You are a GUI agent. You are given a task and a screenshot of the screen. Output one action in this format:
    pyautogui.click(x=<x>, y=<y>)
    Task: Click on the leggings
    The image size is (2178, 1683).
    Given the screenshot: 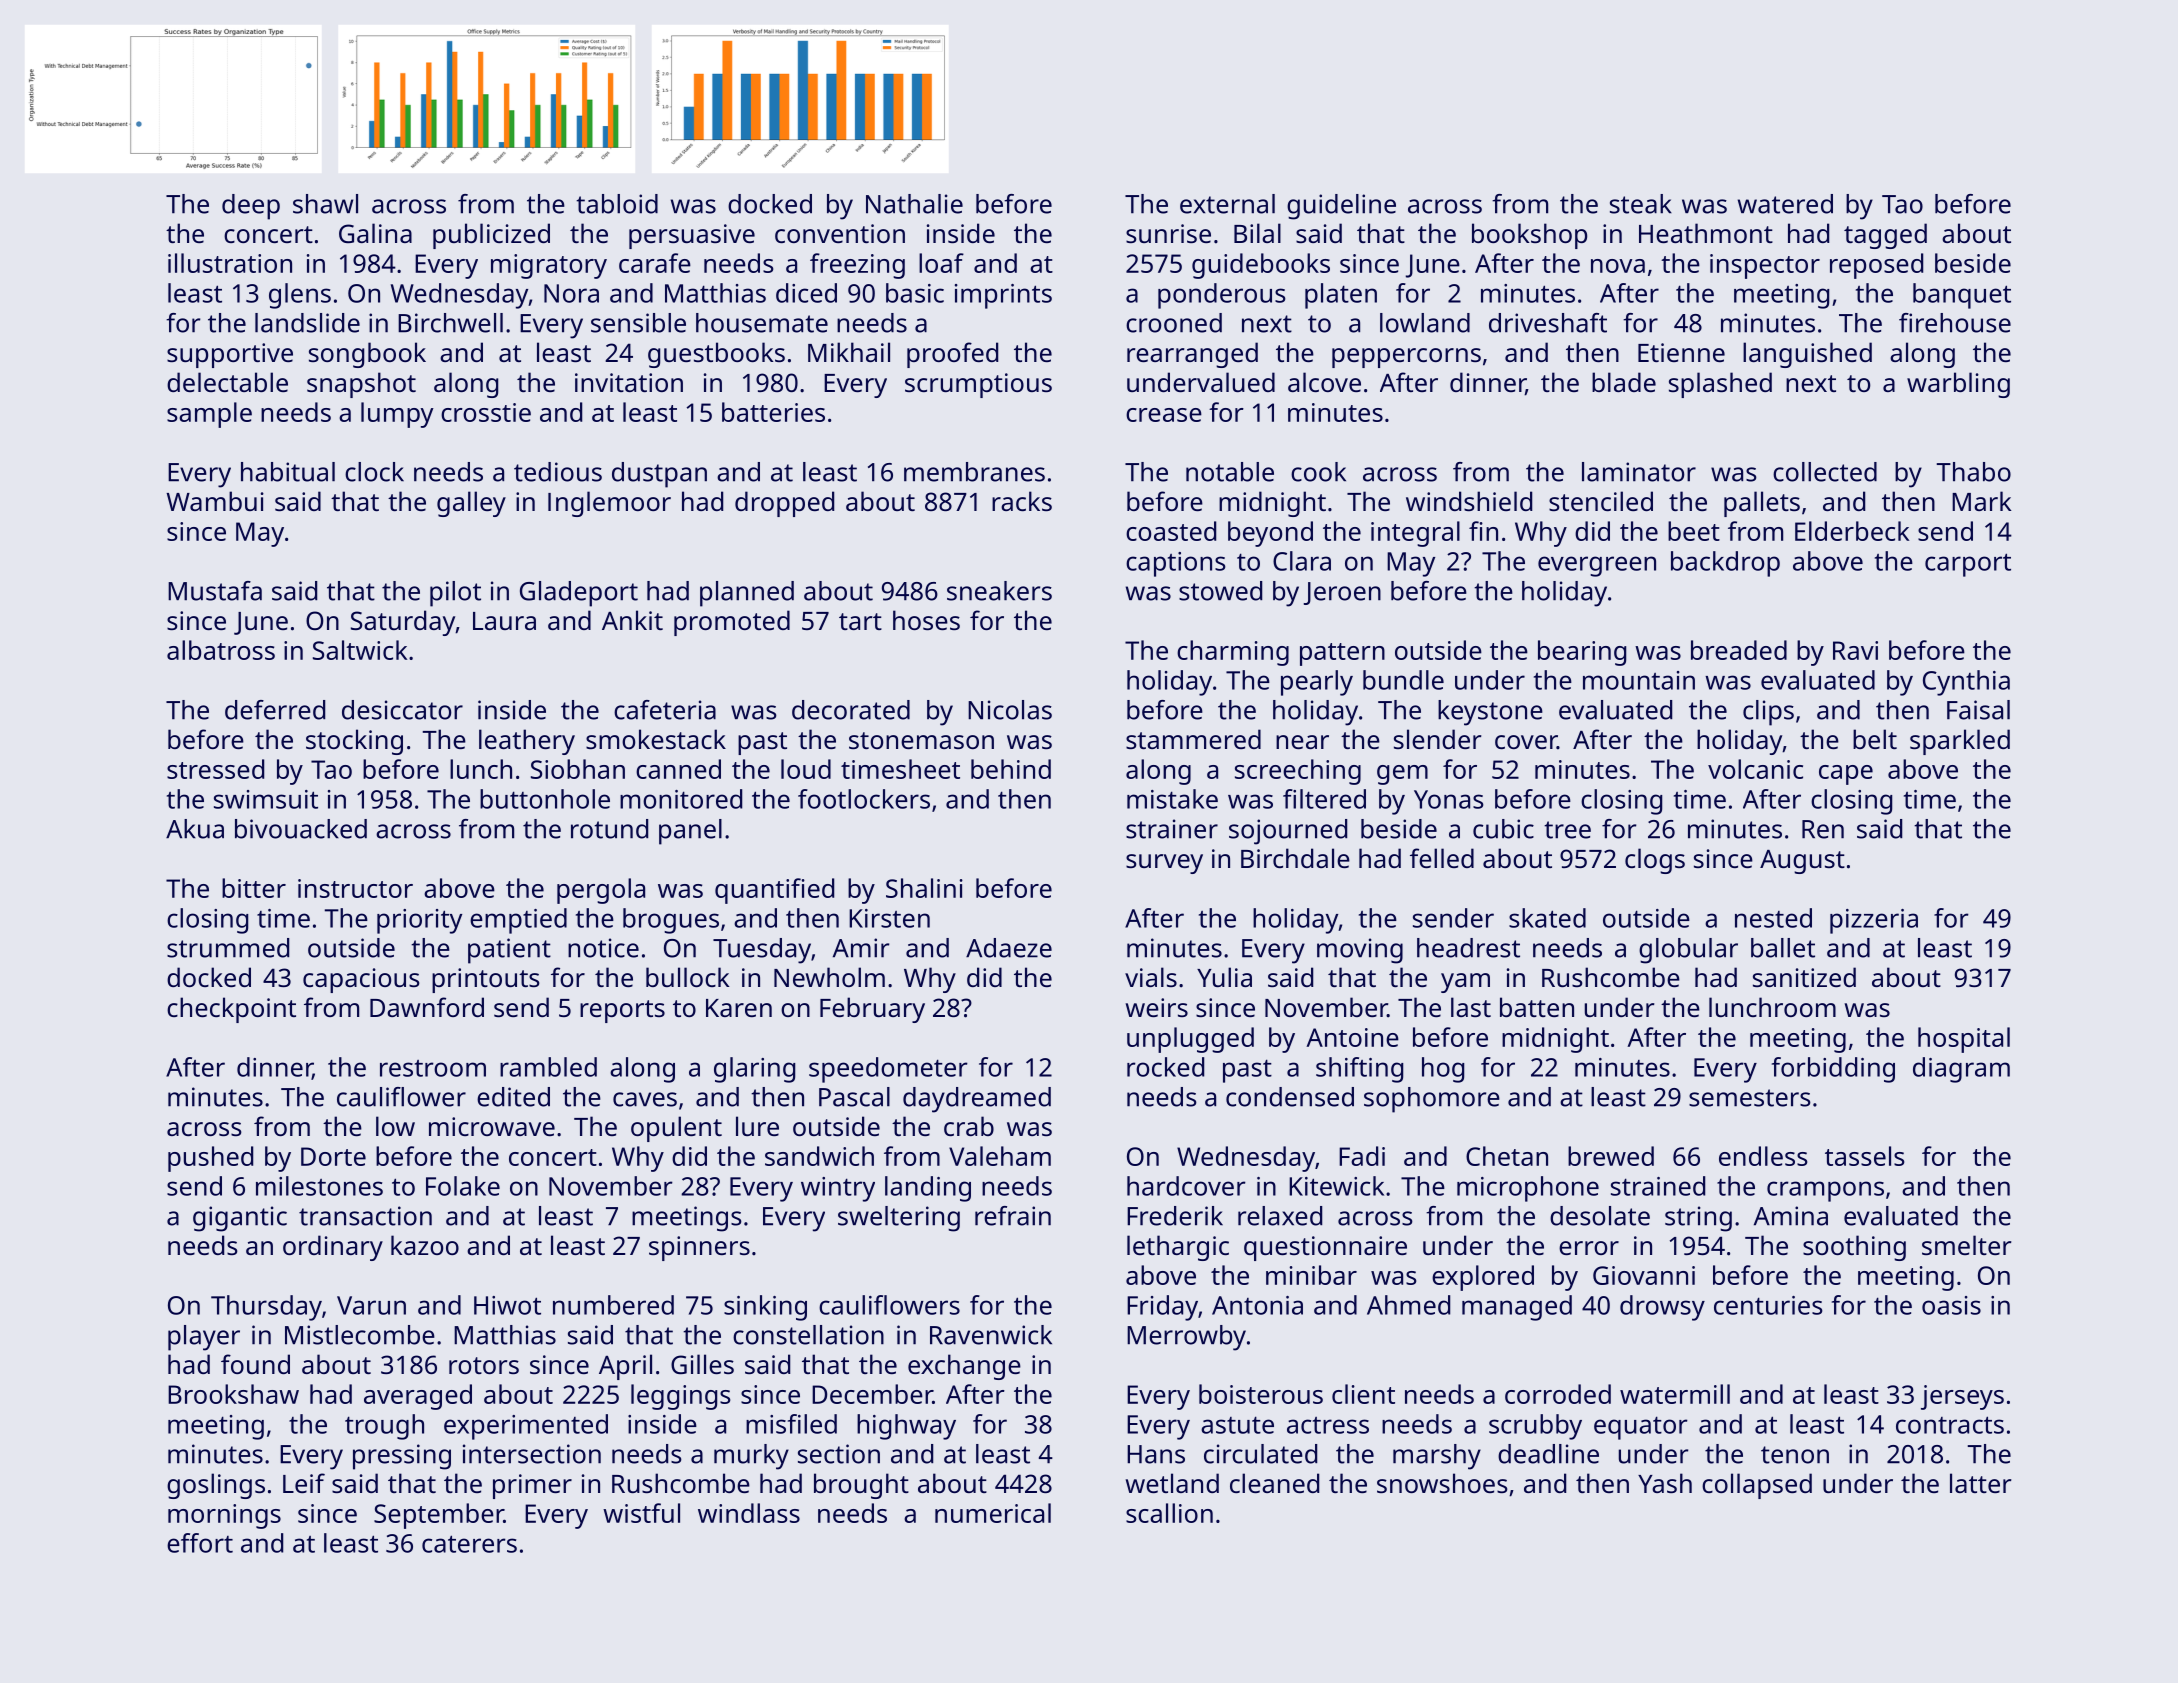 What is the action you would take?
    pyautogui.click(x=680, y=1397)
